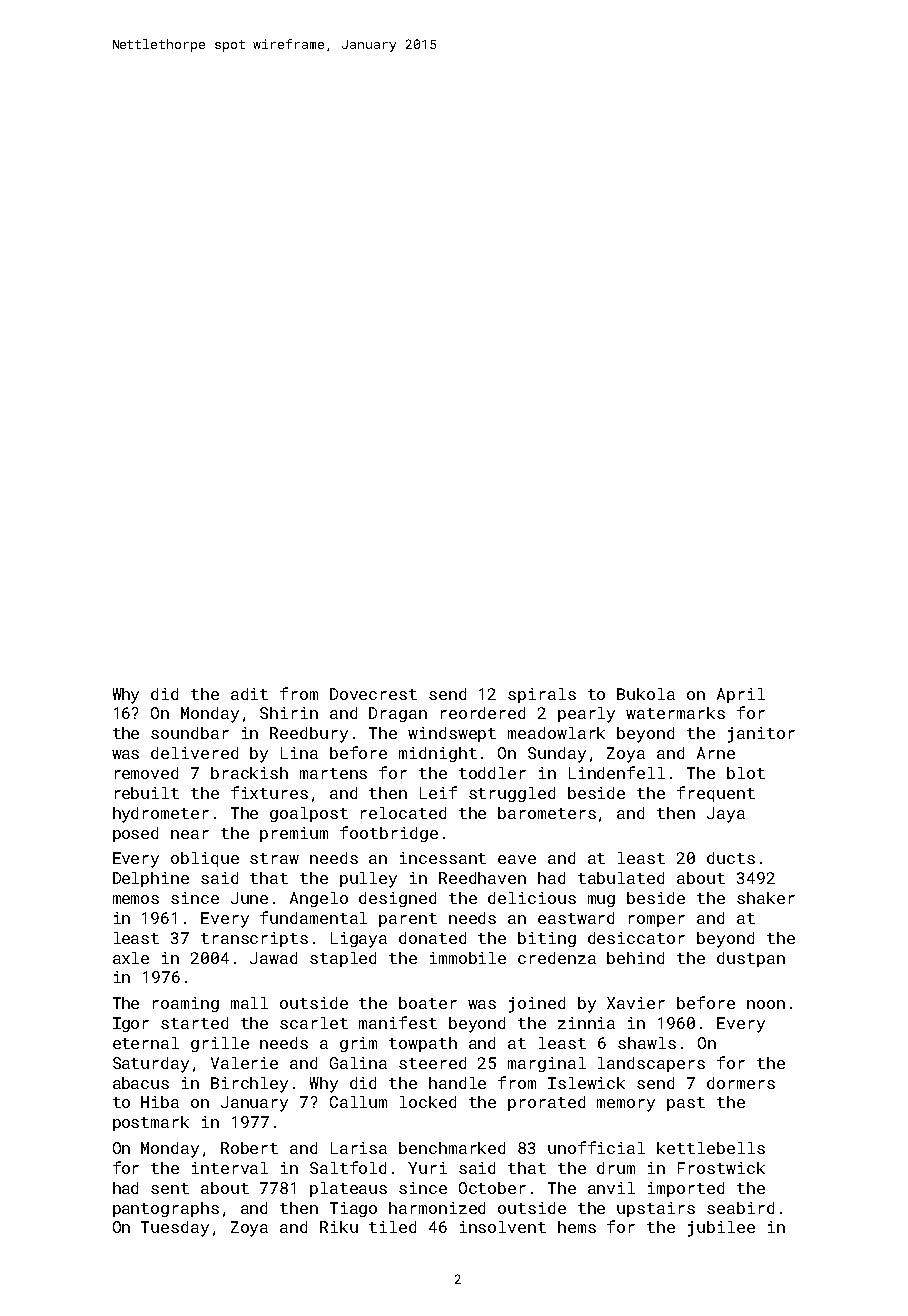 The image size is (908, 1316). I want to click on Saturday, so click(151, 1065).
